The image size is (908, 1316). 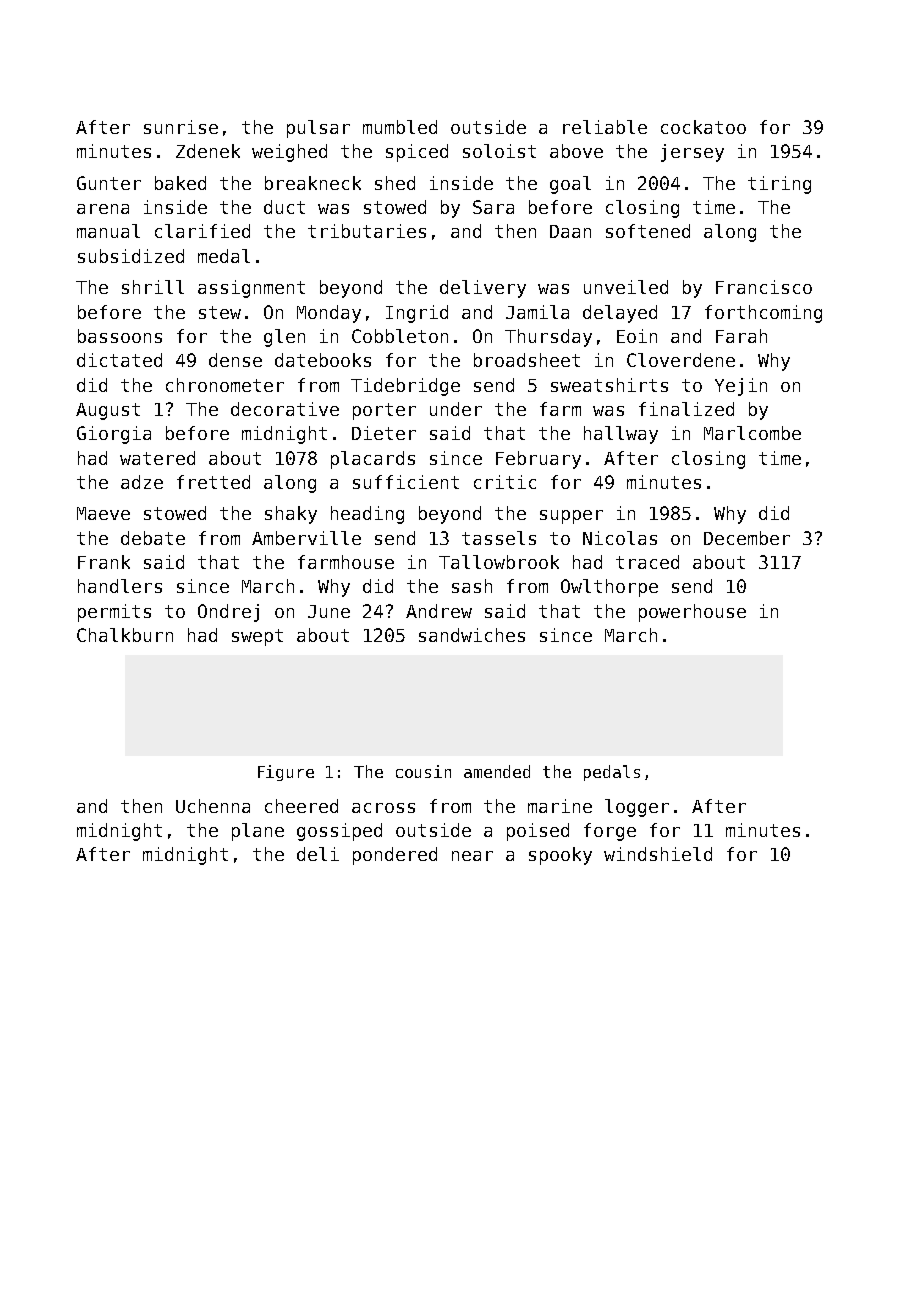 I want to click on Marlcombe, so click(x=752, y=433).
